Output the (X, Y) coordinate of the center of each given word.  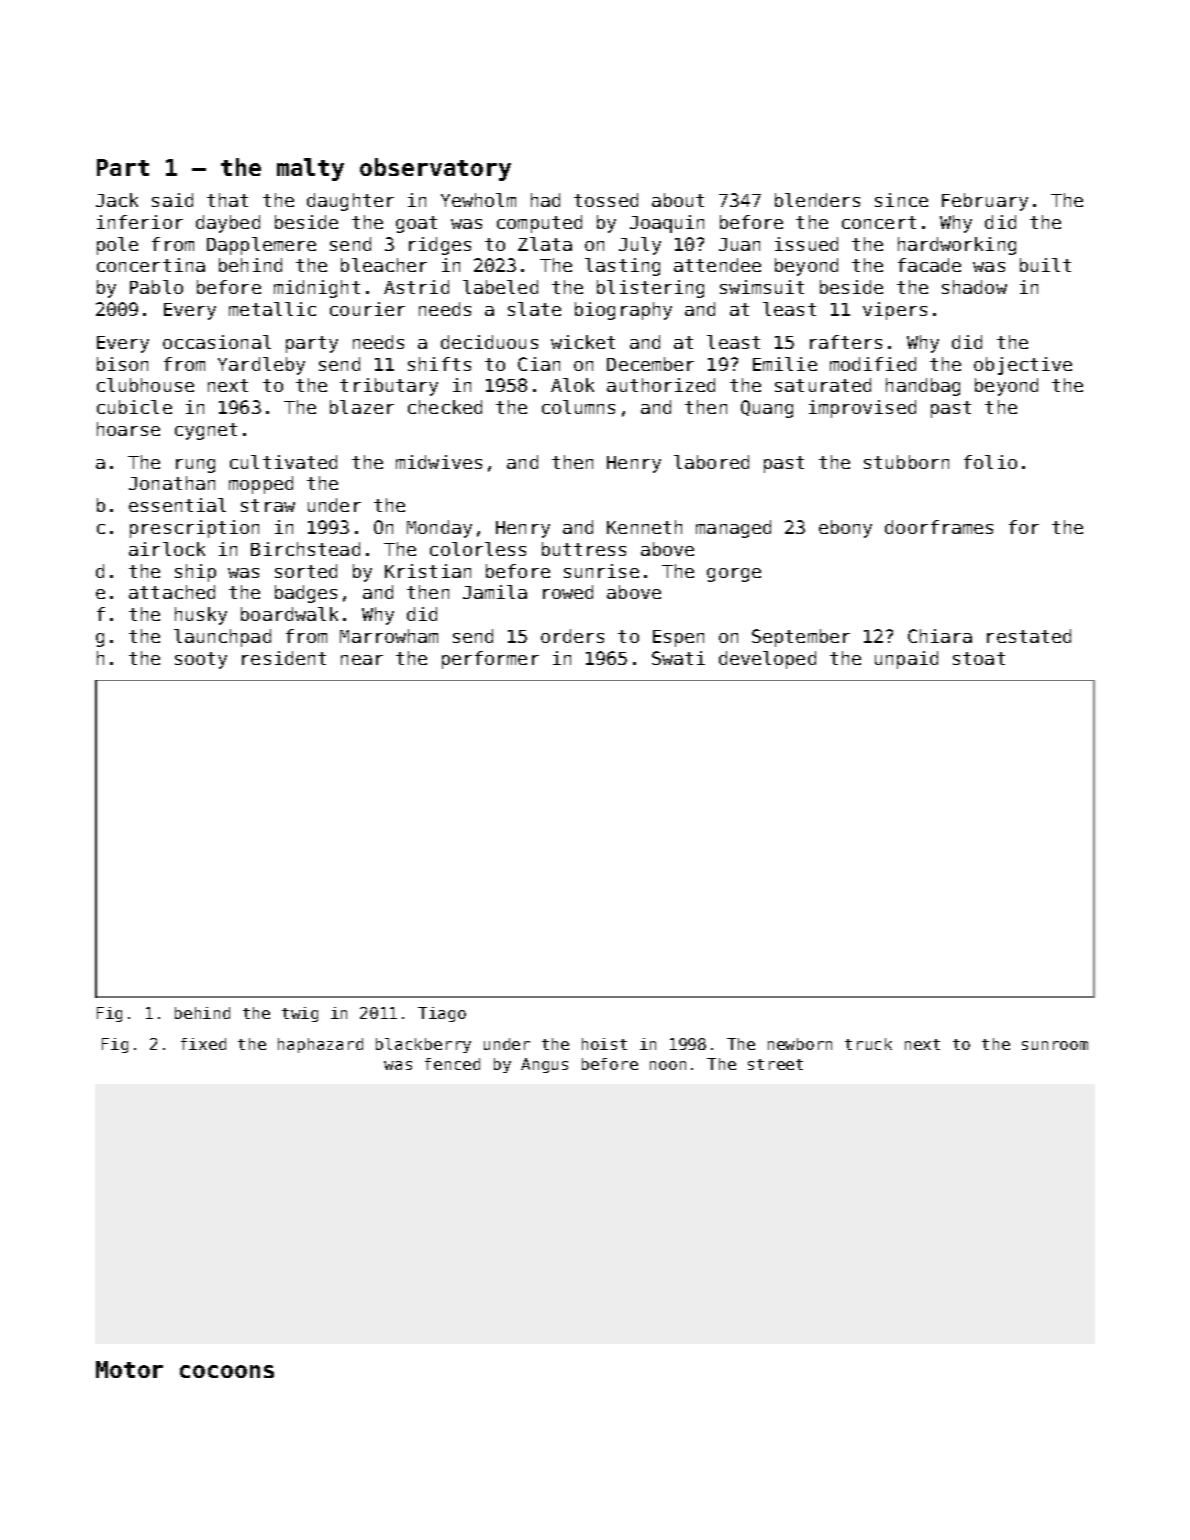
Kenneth (644, 527)
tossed (606, 200)
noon (668, 1065)
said (172, 200)
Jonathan (172, 483)
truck (868, 1044)
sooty (201, 660)
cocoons (227, 1371)
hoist (604, 1044)
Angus (544, 1065)
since (901, 200)
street (775, 1064)
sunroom (1055, 1045)
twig (300, 1014)
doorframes (939, 527)
